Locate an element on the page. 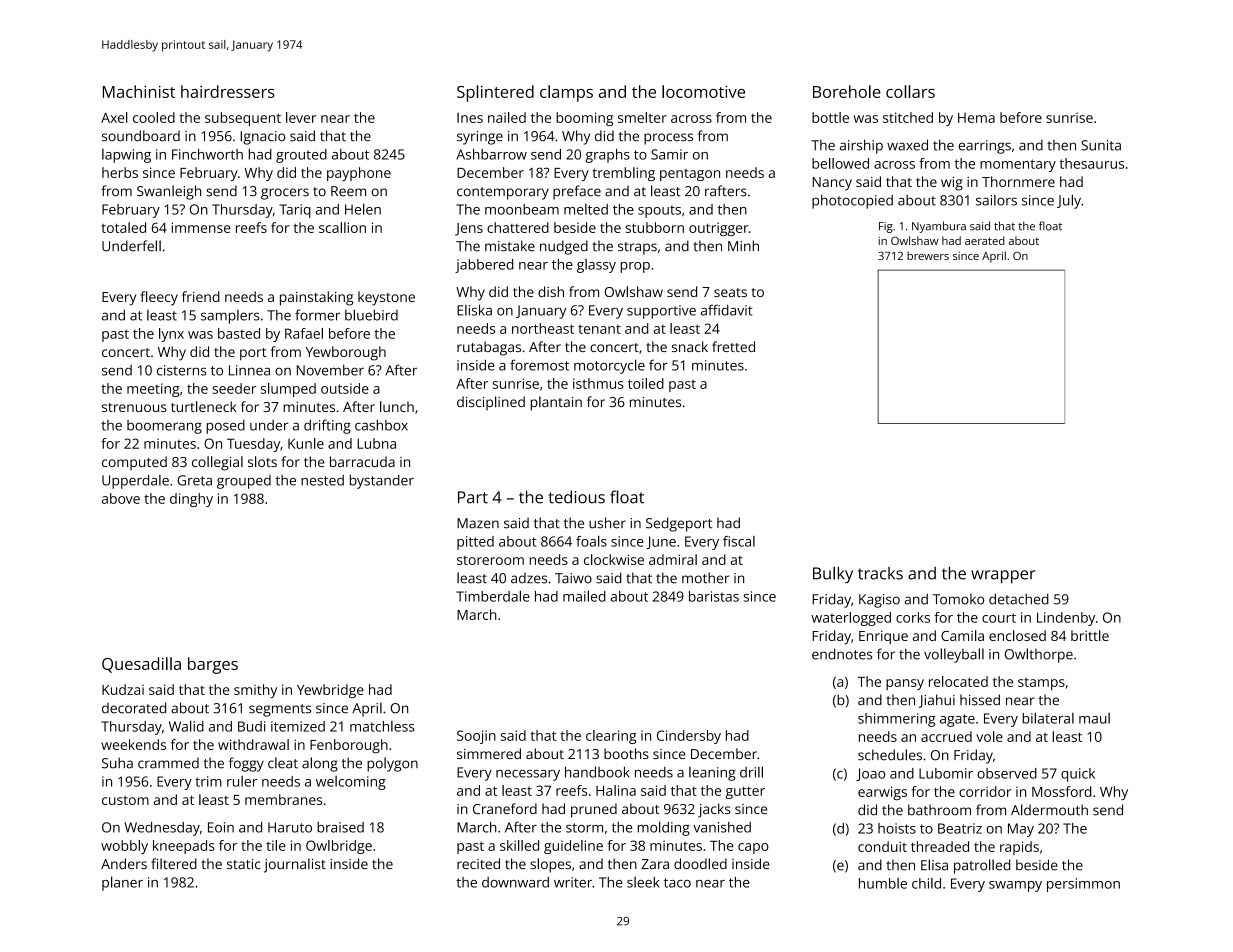 The height and width of the image is (952, 1233). fretted is located at coordinates (733, 346).
